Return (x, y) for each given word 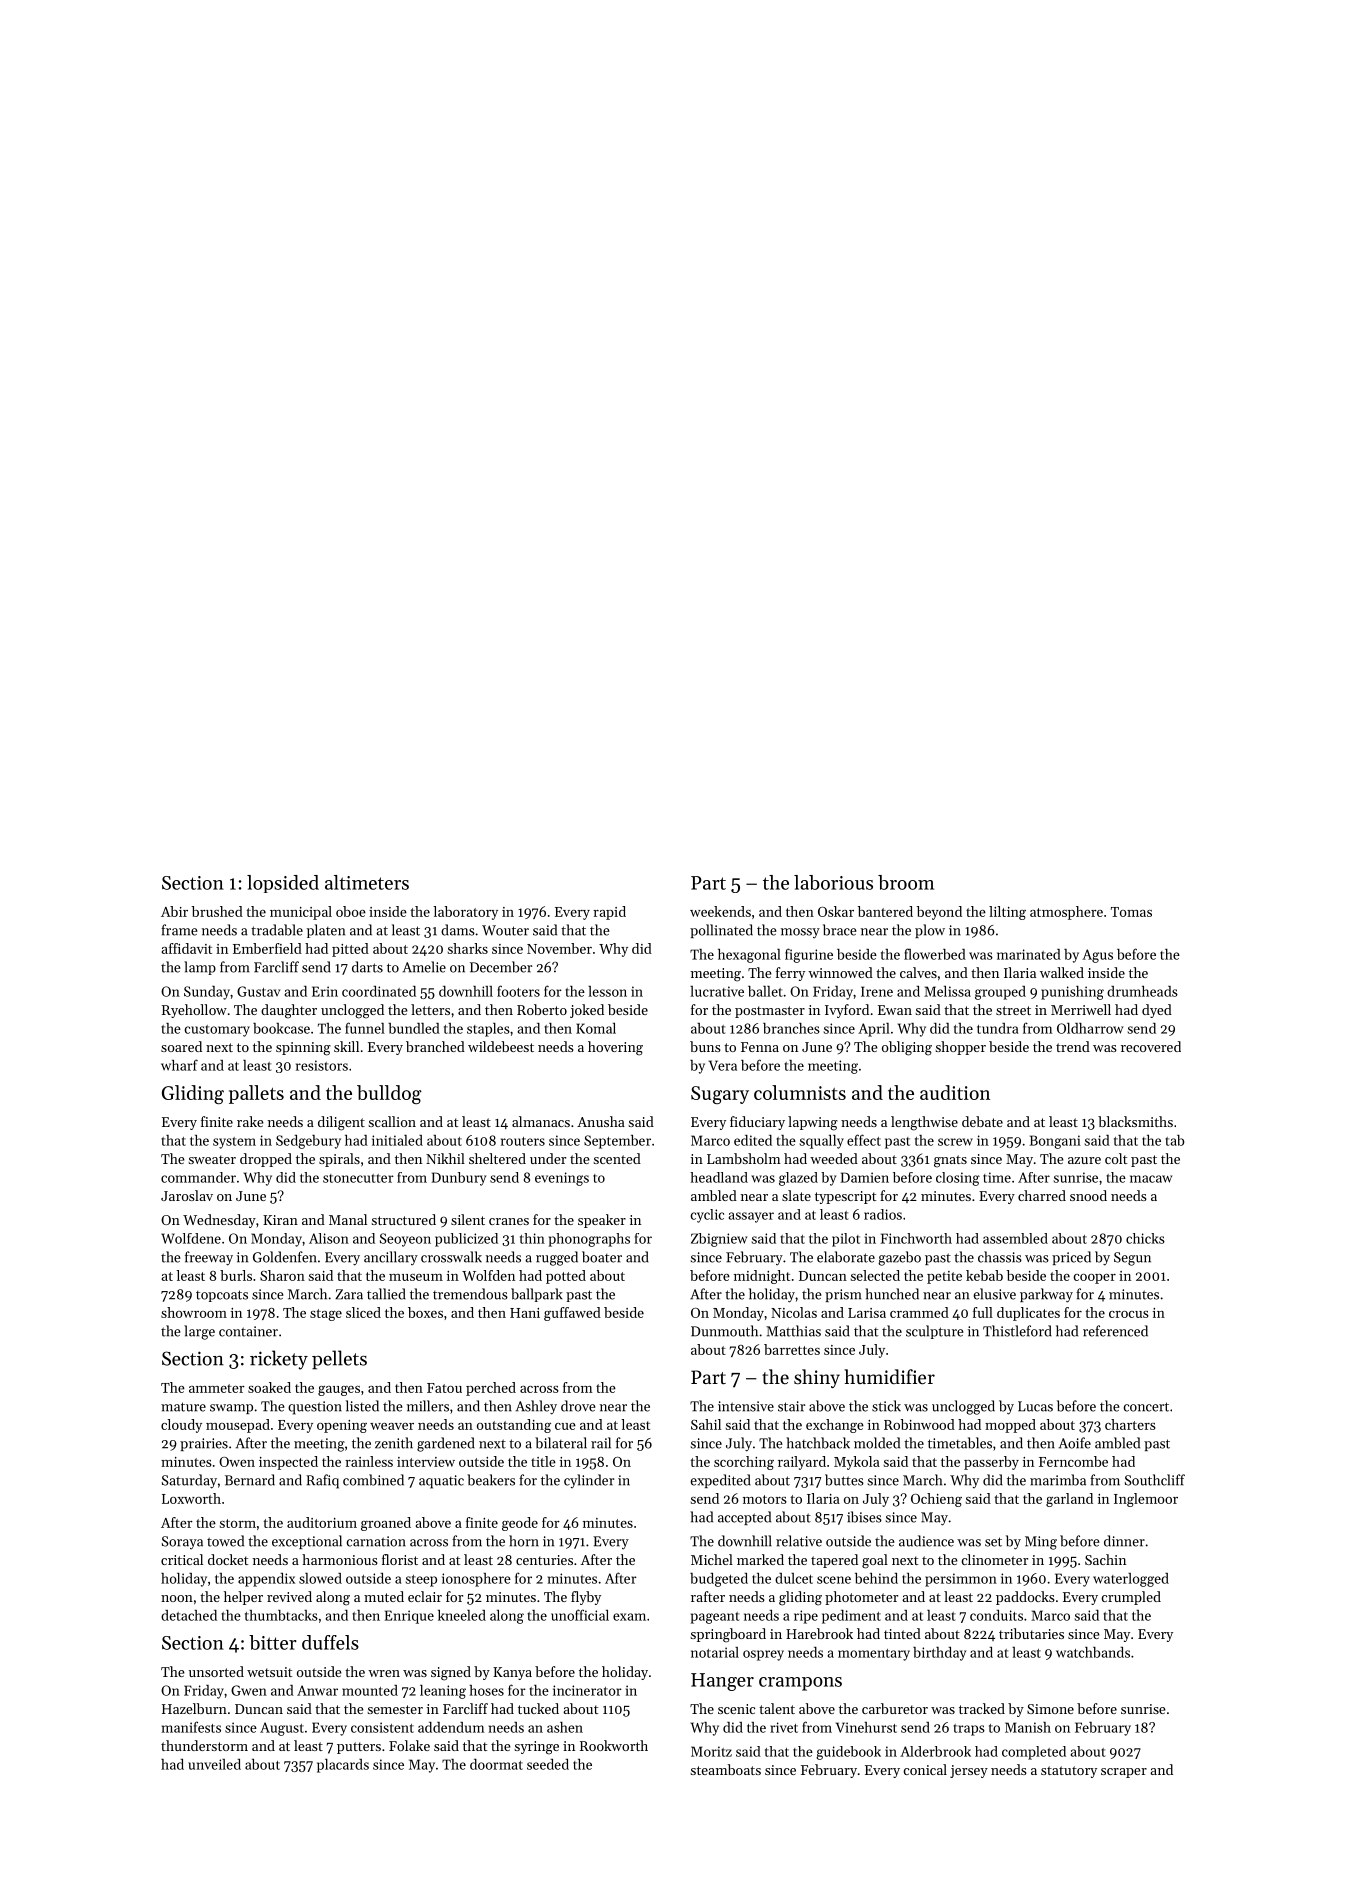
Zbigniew (719, 1240)
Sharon (282, 1275)
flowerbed (935, 954)
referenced (1115, 1331)
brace (840, 930)
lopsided (283, 884)
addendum (451, 1727)
